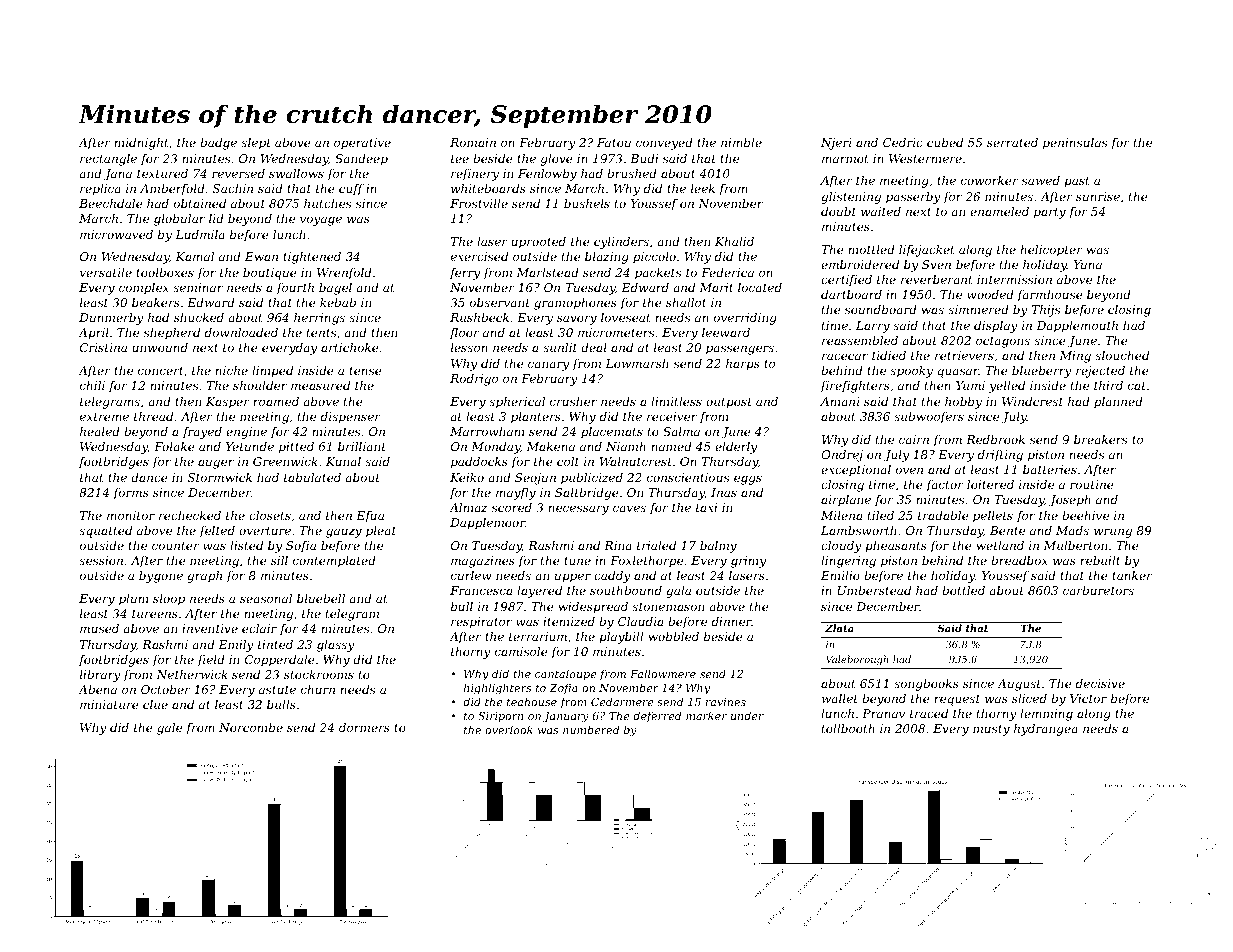  What do you see at coordinates (362, 144) in the screenshot?
I see `operative` at bounding box center [362, 144].
